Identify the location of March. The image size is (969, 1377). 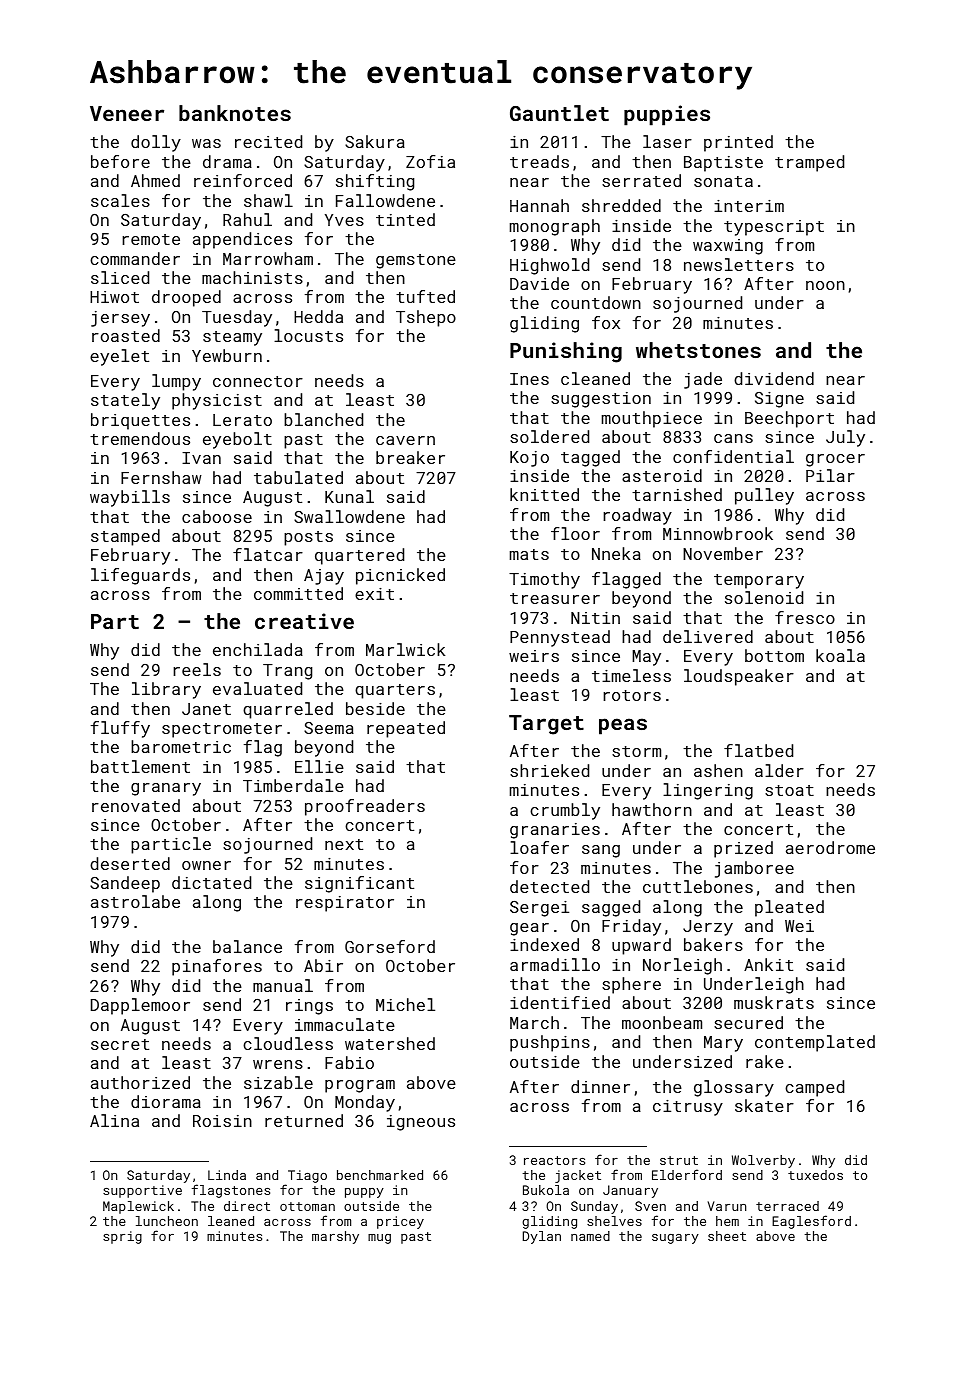
(534, 1022).
